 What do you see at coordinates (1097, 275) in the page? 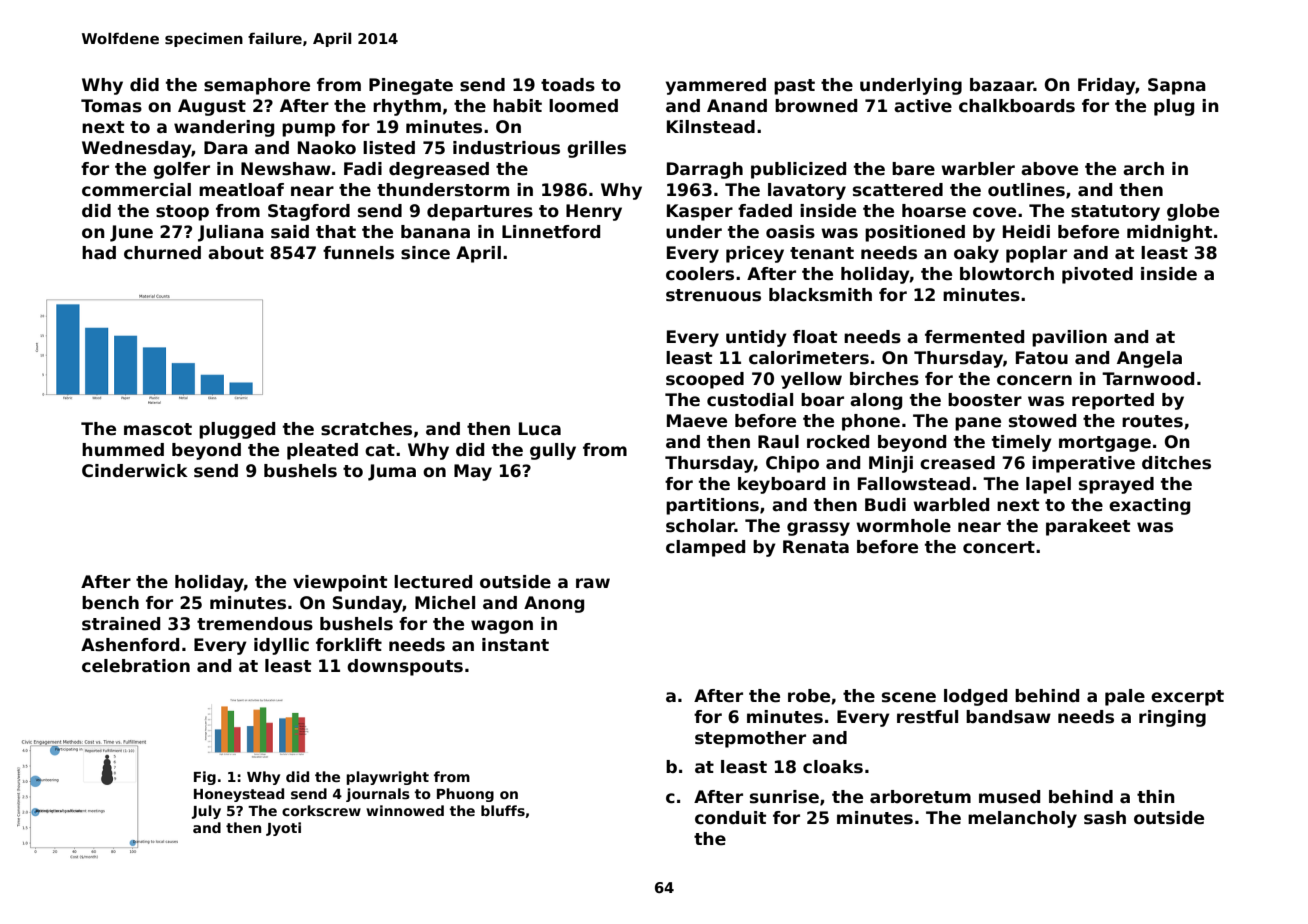
I see `pivoted` at bounding box center [1097, 275].
